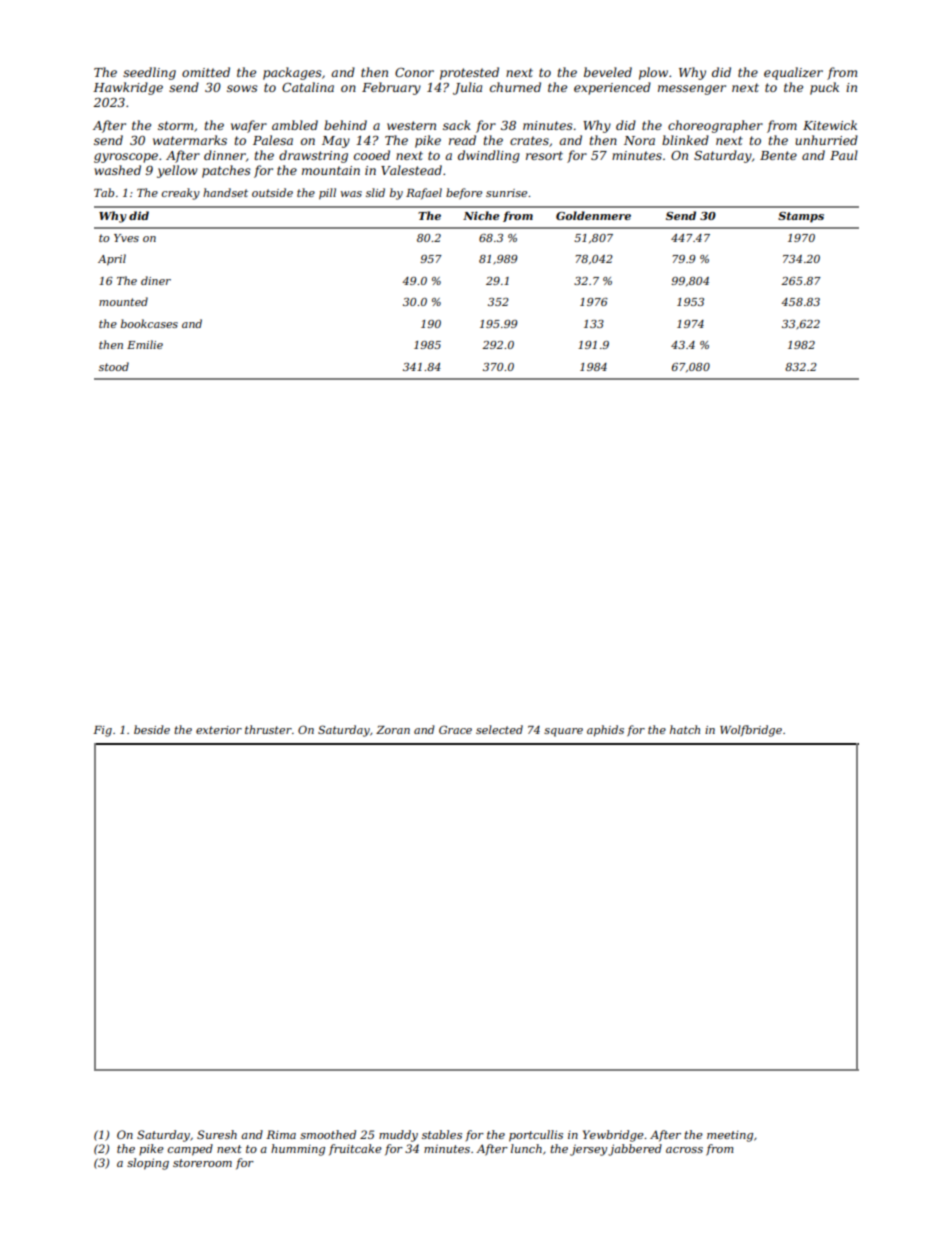  What do you see at coordinates (751, 731) in the image?
I see `Wolfbridge` at bounding box center [751, 731].
